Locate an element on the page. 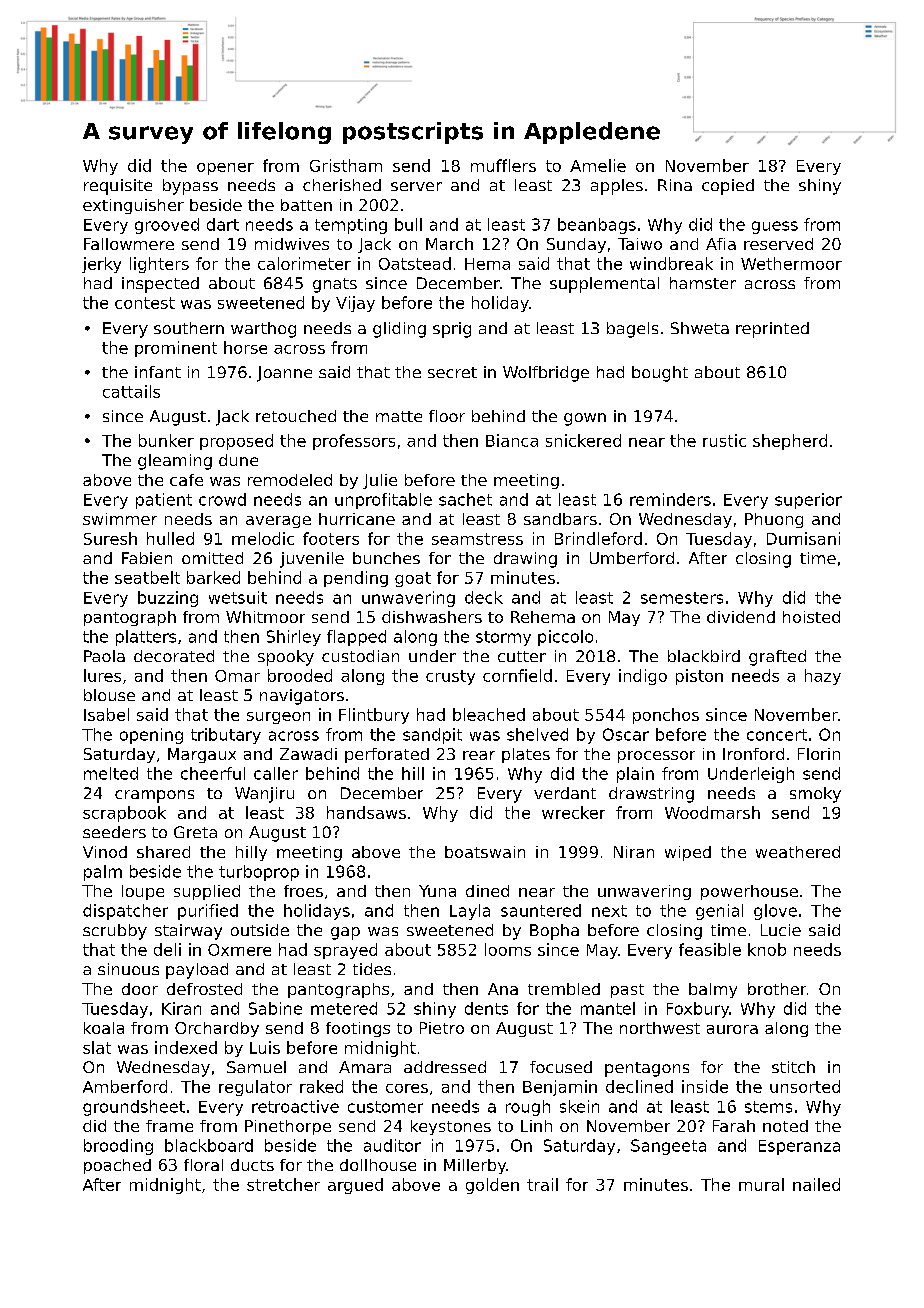  Greta is located at coordinates (195, 832).
